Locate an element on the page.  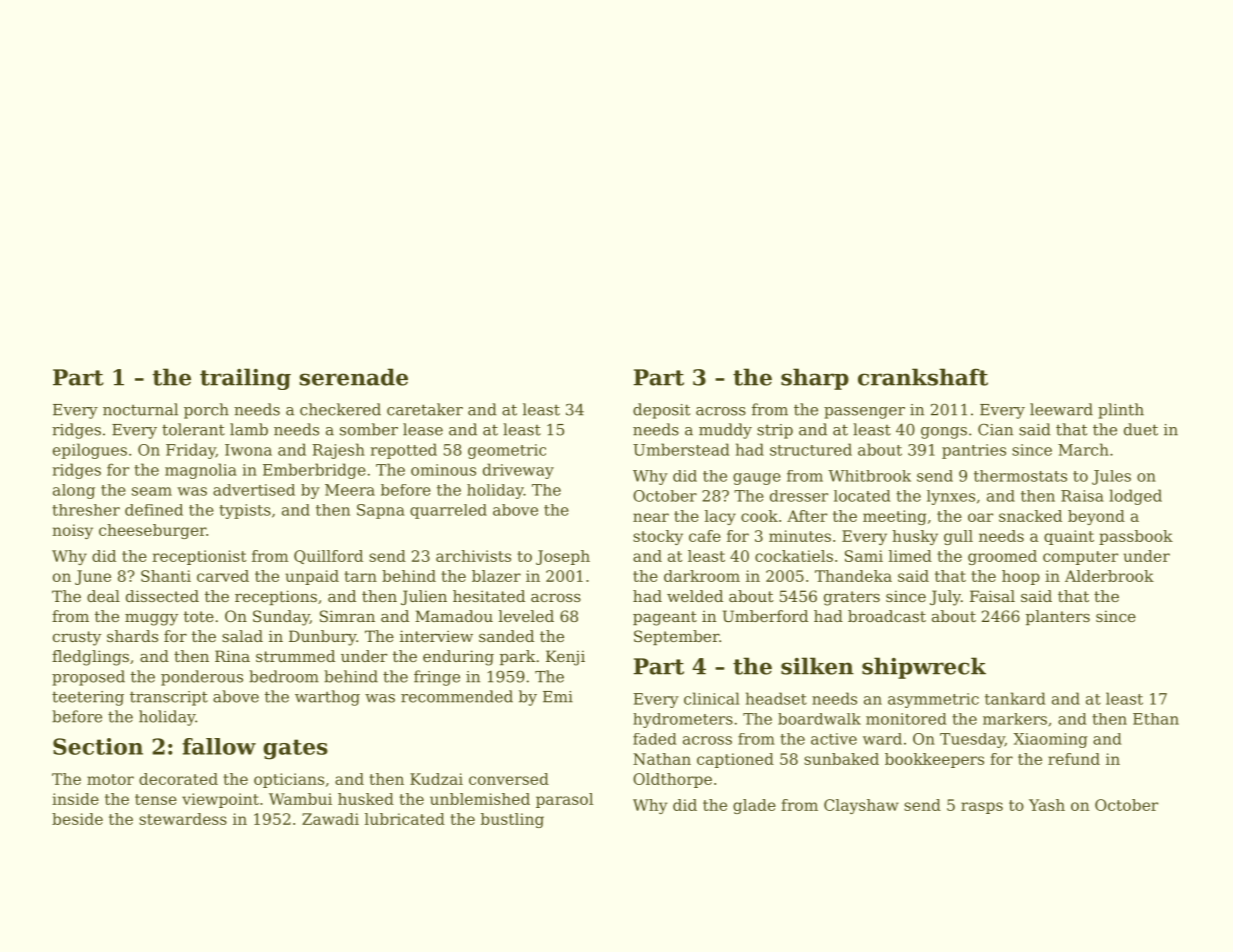
caretaker is located at coordinates (425, 409).
